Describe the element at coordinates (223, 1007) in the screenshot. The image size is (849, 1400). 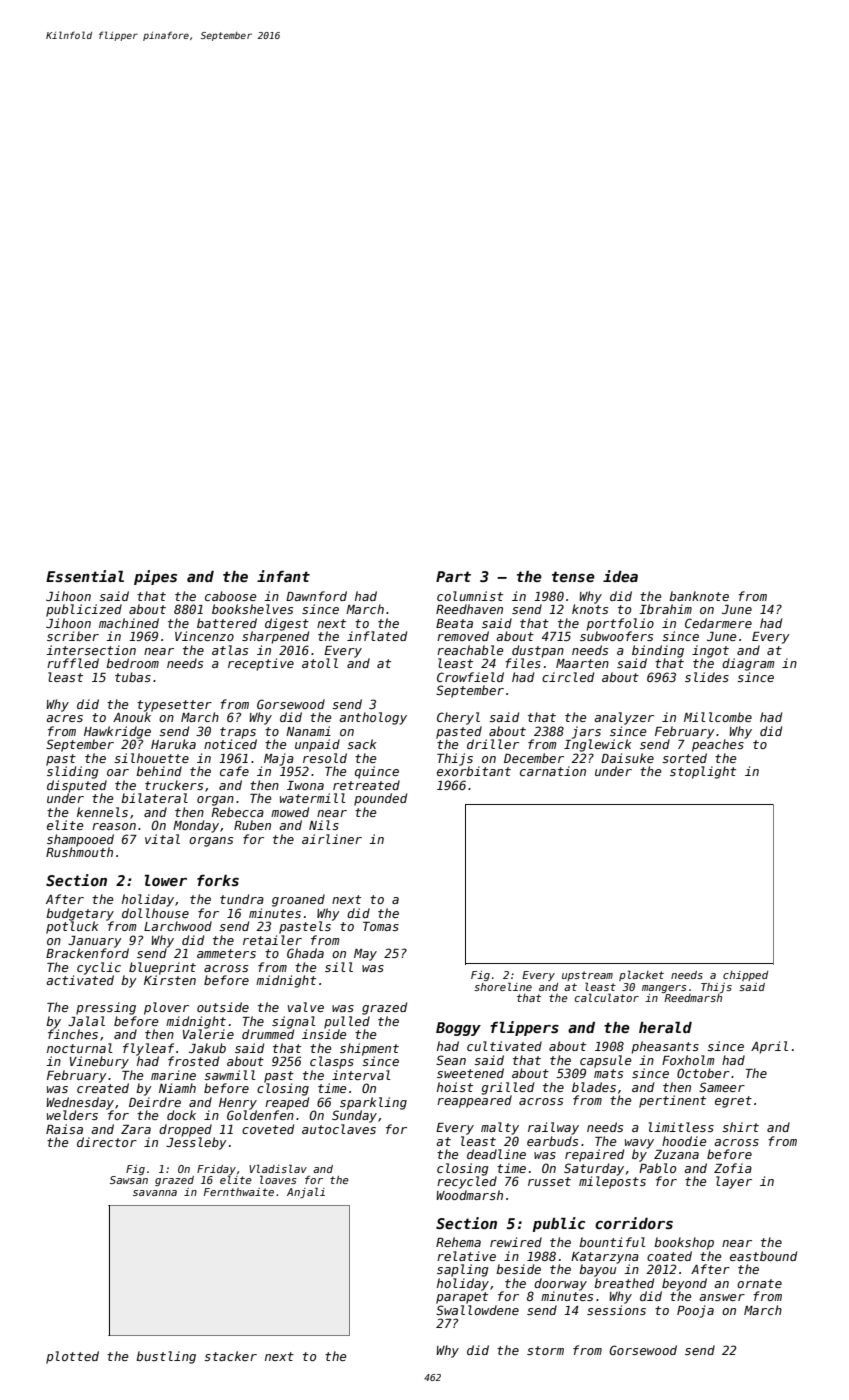
I see `outside` at that location.
